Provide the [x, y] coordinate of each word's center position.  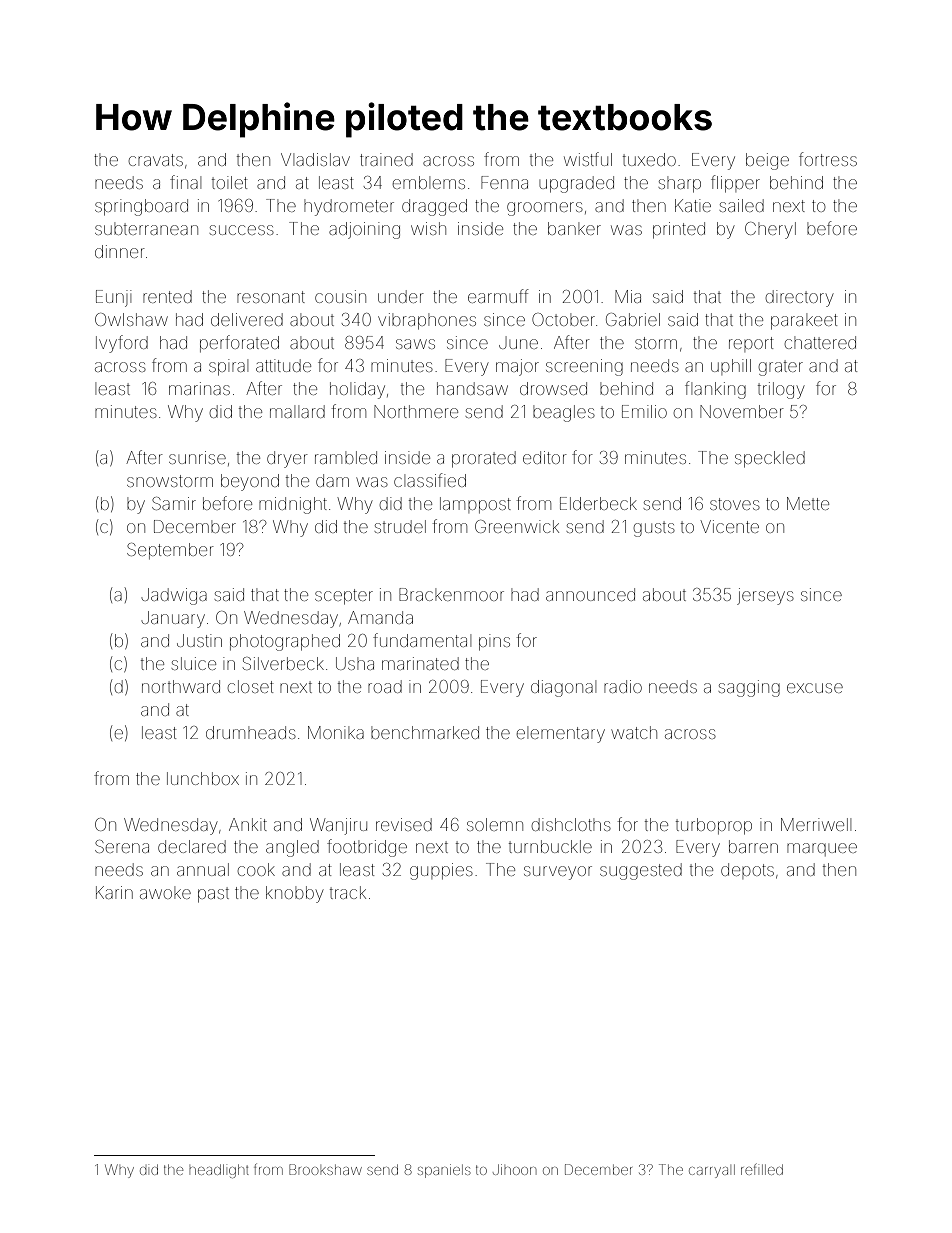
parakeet [804, 321]
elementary [561, 735]
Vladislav [315, 159]
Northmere [416, 411]
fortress [828, 159]
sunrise [197, 457]
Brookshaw [325, 1169]
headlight [219, 1171]
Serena [122, 846]
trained [386, 159]
